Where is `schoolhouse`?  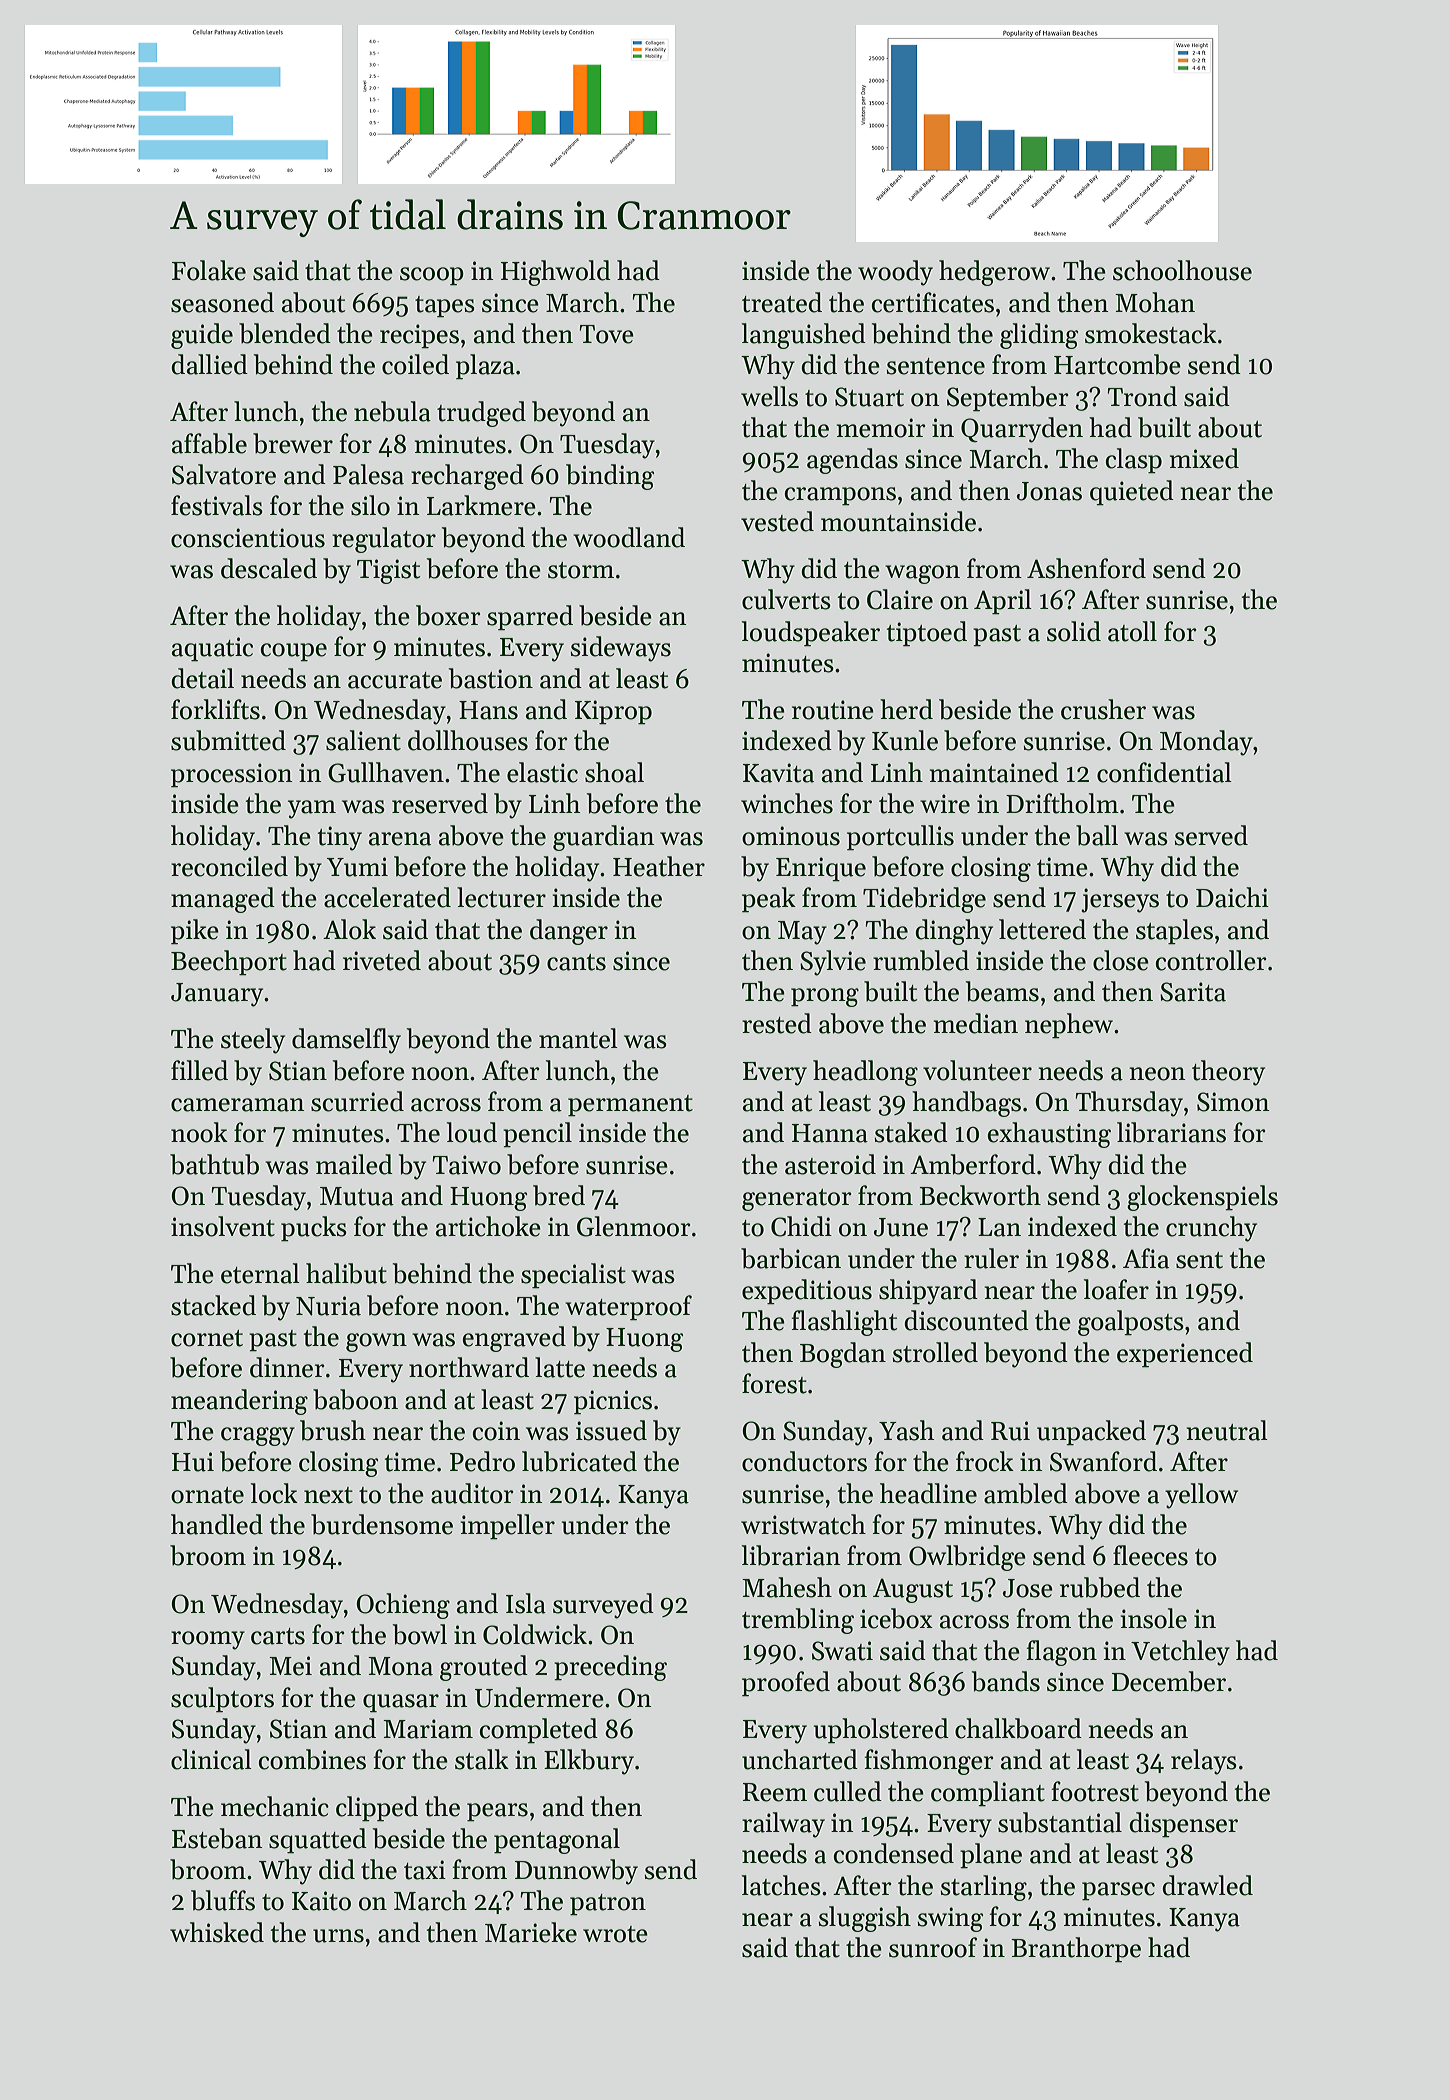
schoolhouse is located at coordinates (1182, 270).
